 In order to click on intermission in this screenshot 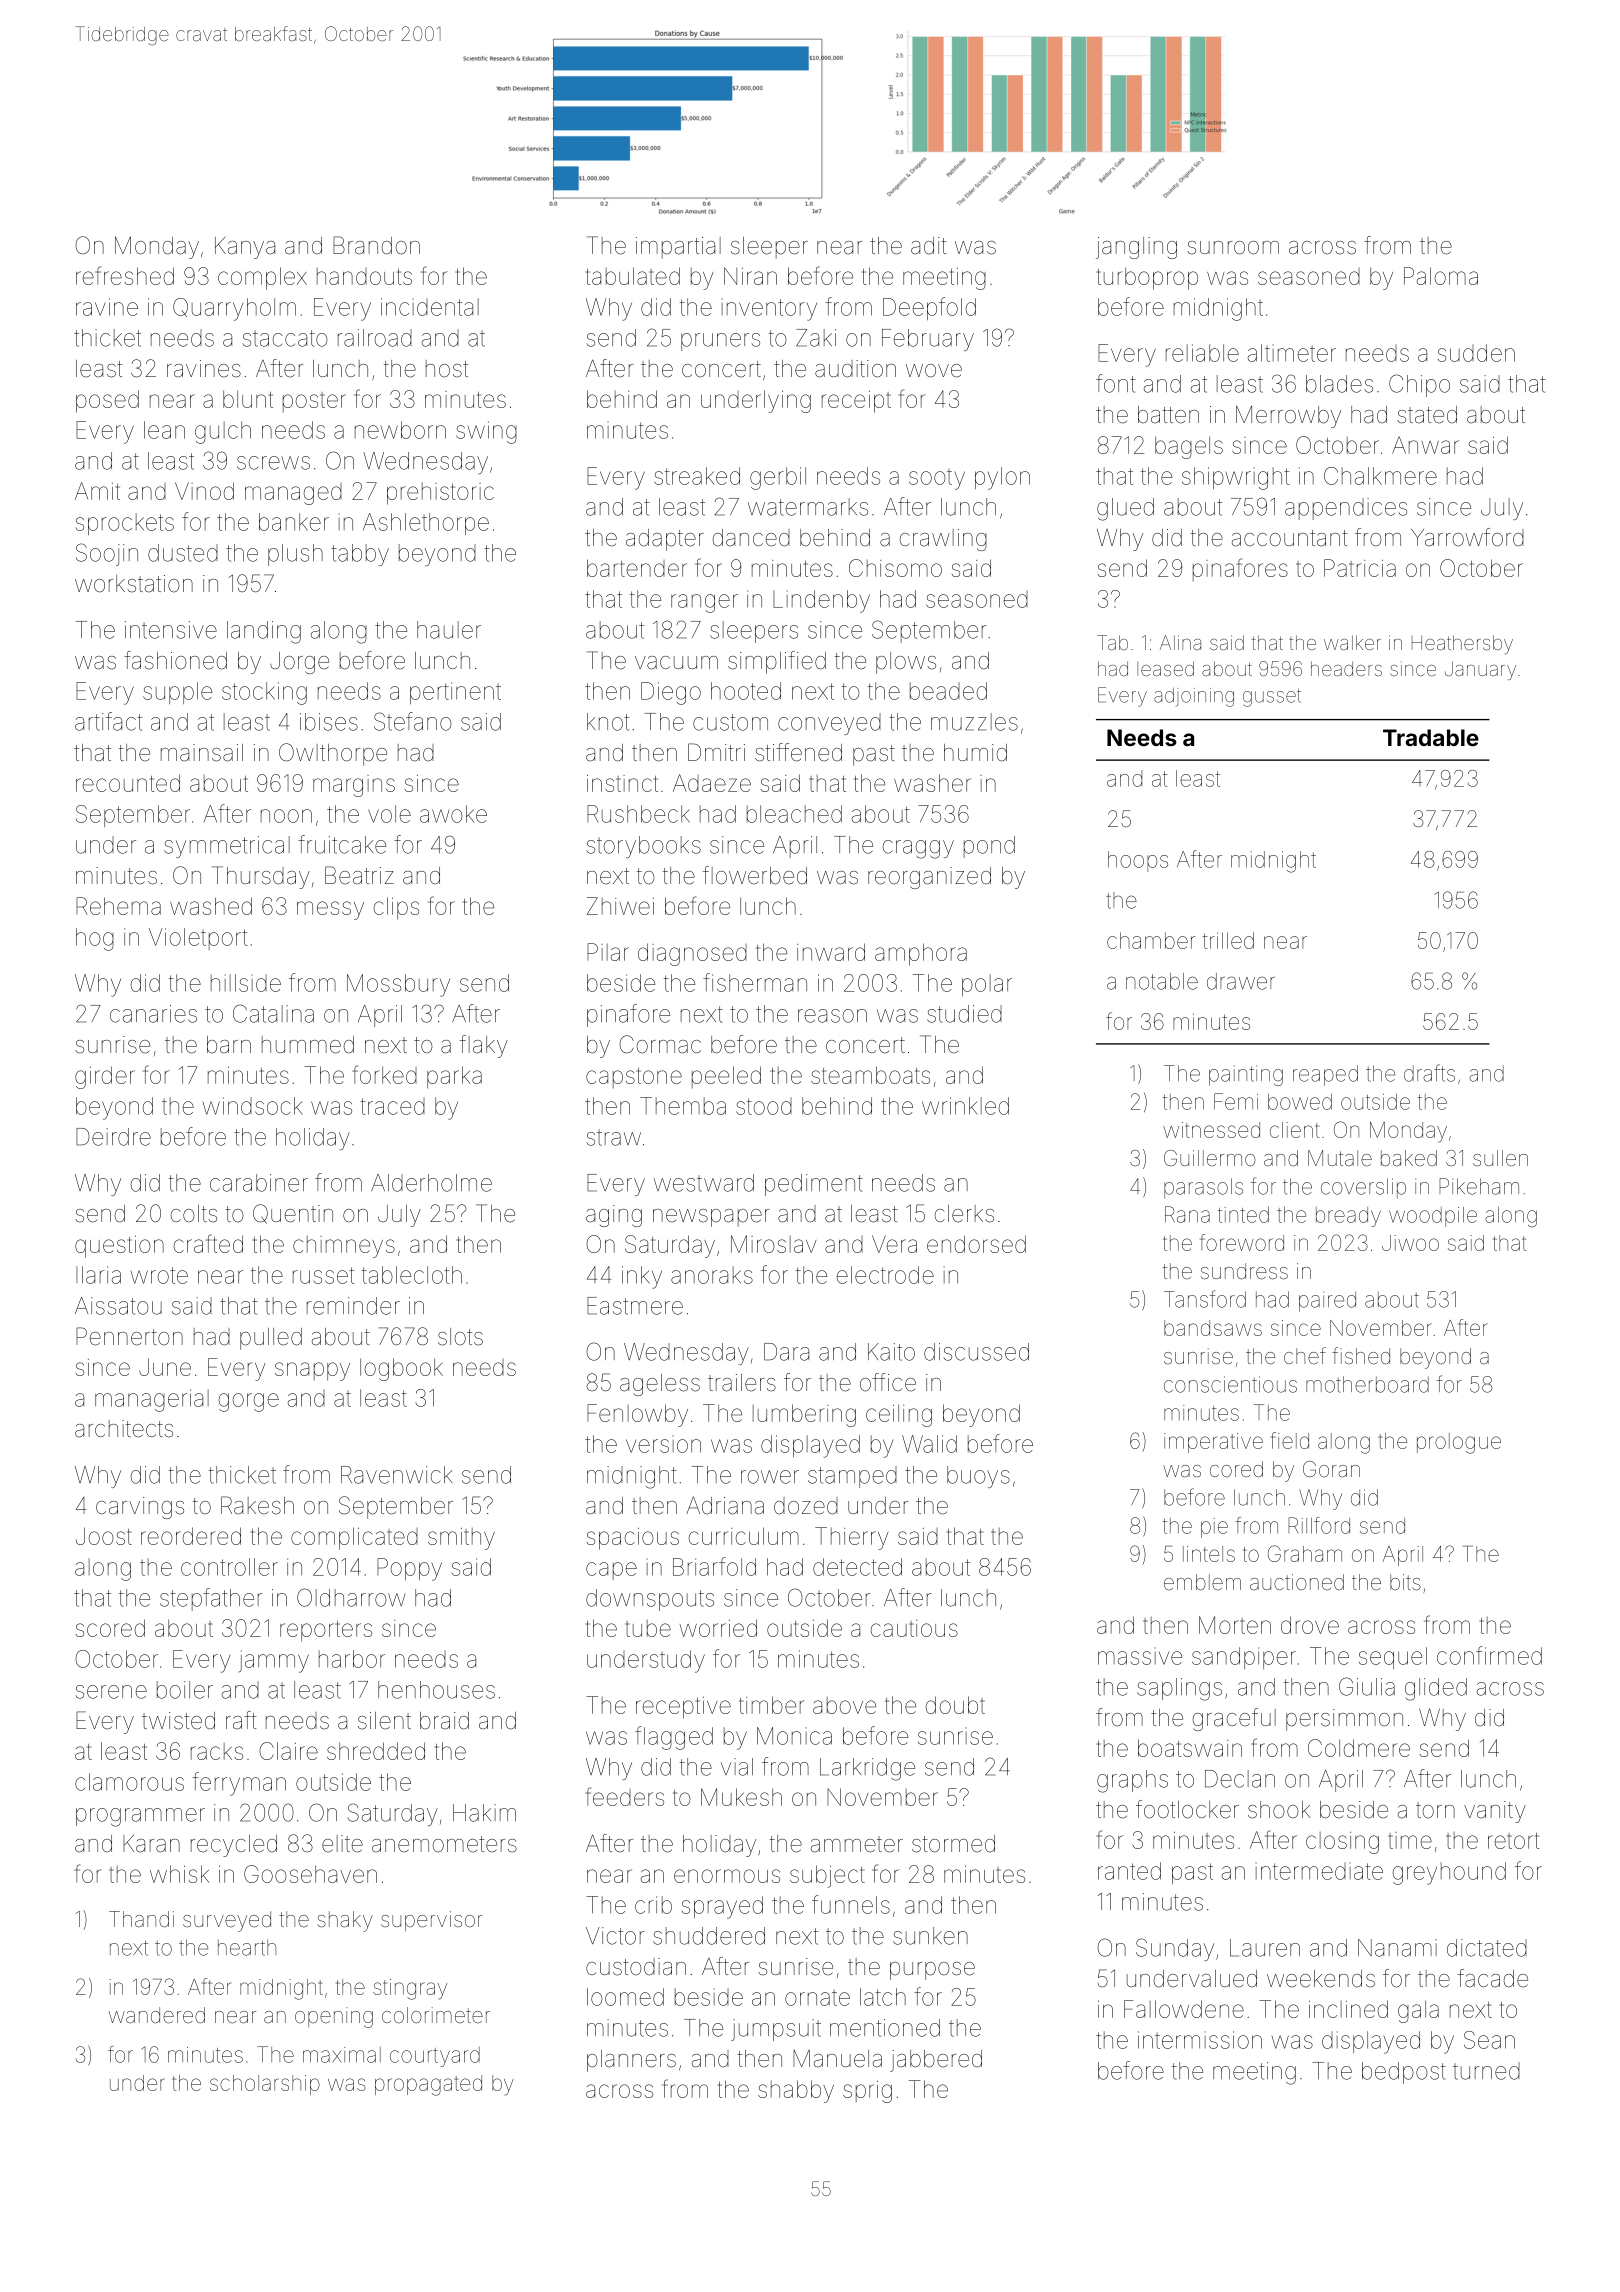, I will do `click(1200, 2040)`.
